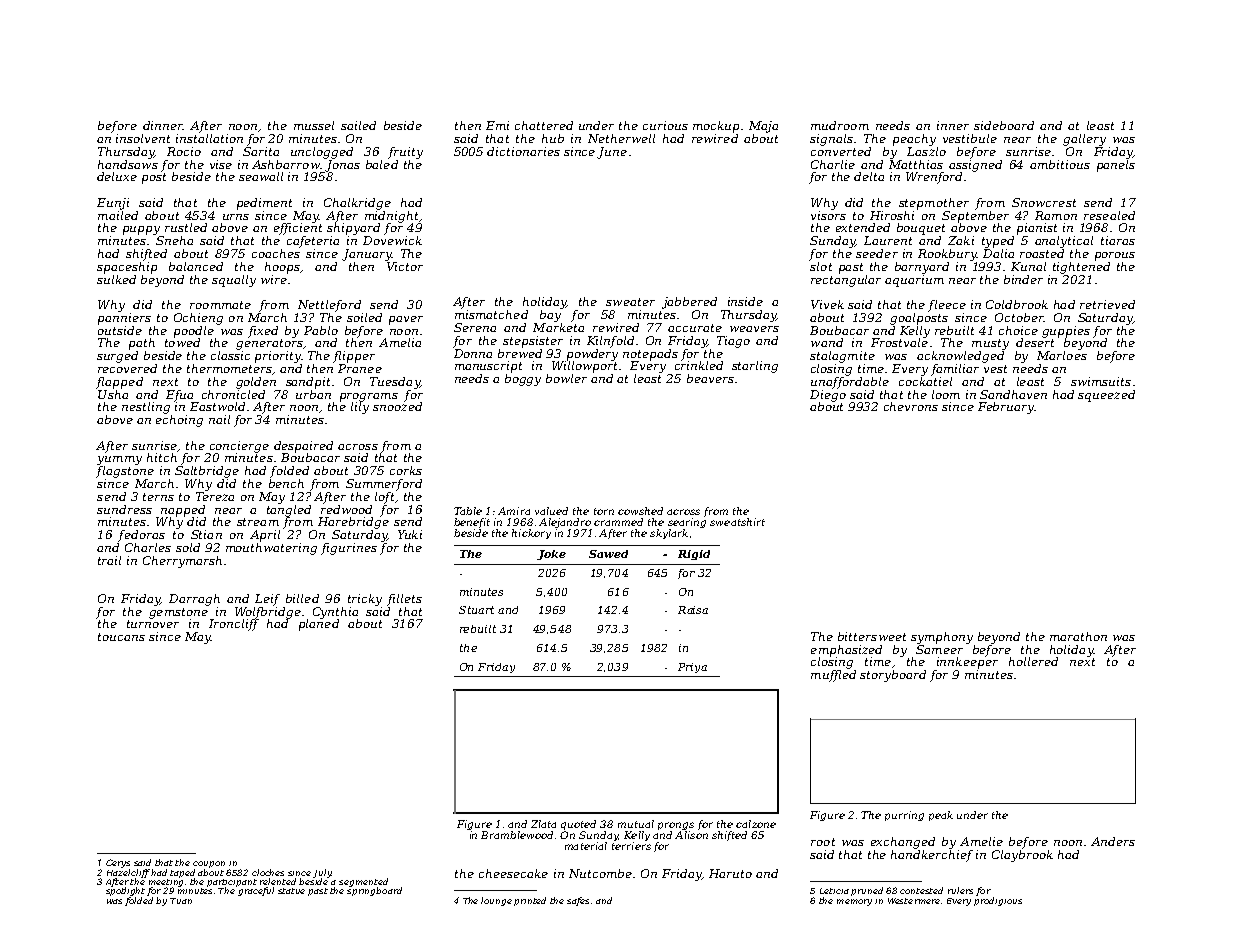 The height and width of the screenshot is (952, 1233). Describe the element at coordinates (1006, 408) in the screenshot. I see `February` at that location.
